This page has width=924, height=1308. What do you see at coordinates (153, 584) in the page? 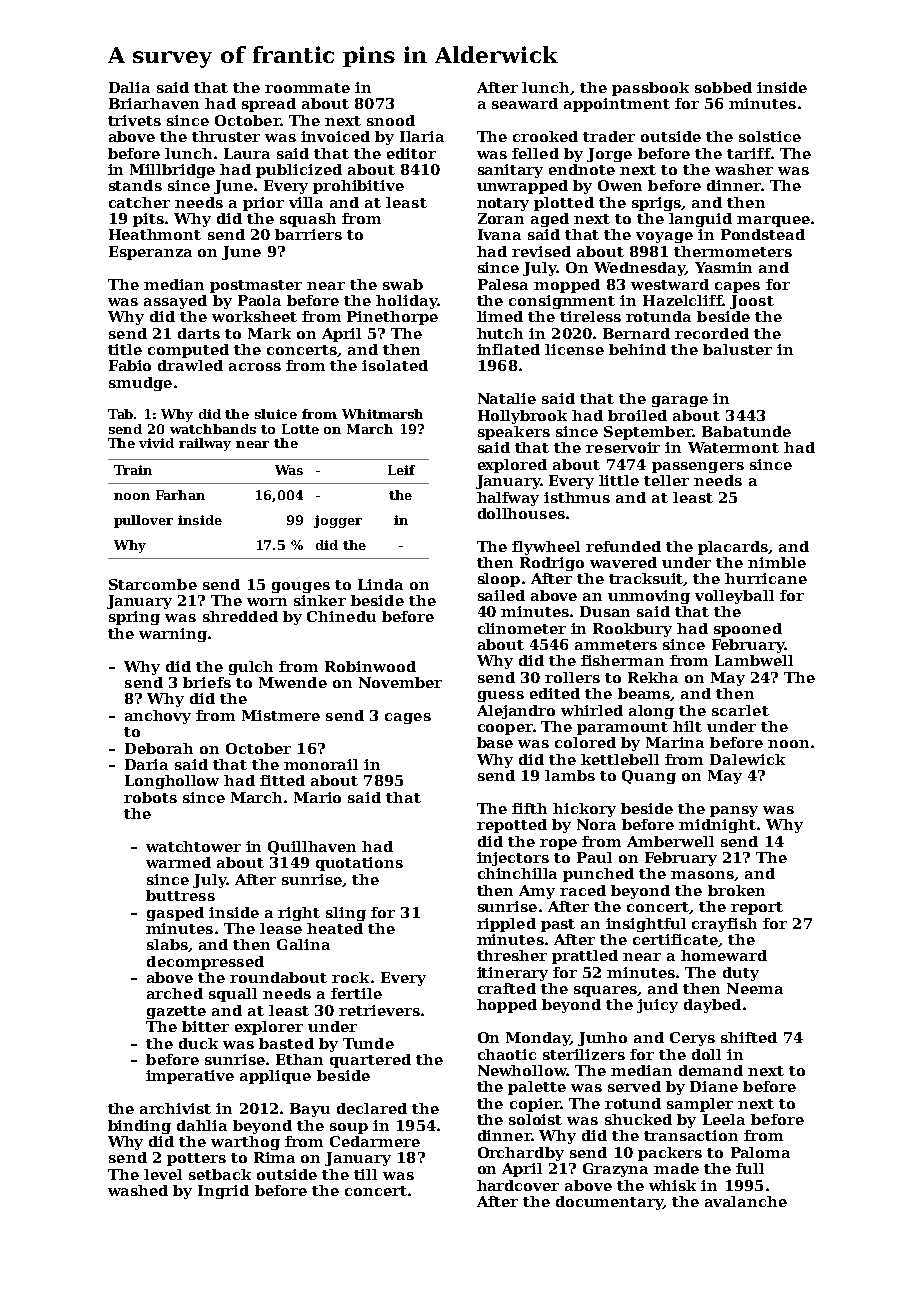
I see `Starcombe` at bounding box center [153, 584].
